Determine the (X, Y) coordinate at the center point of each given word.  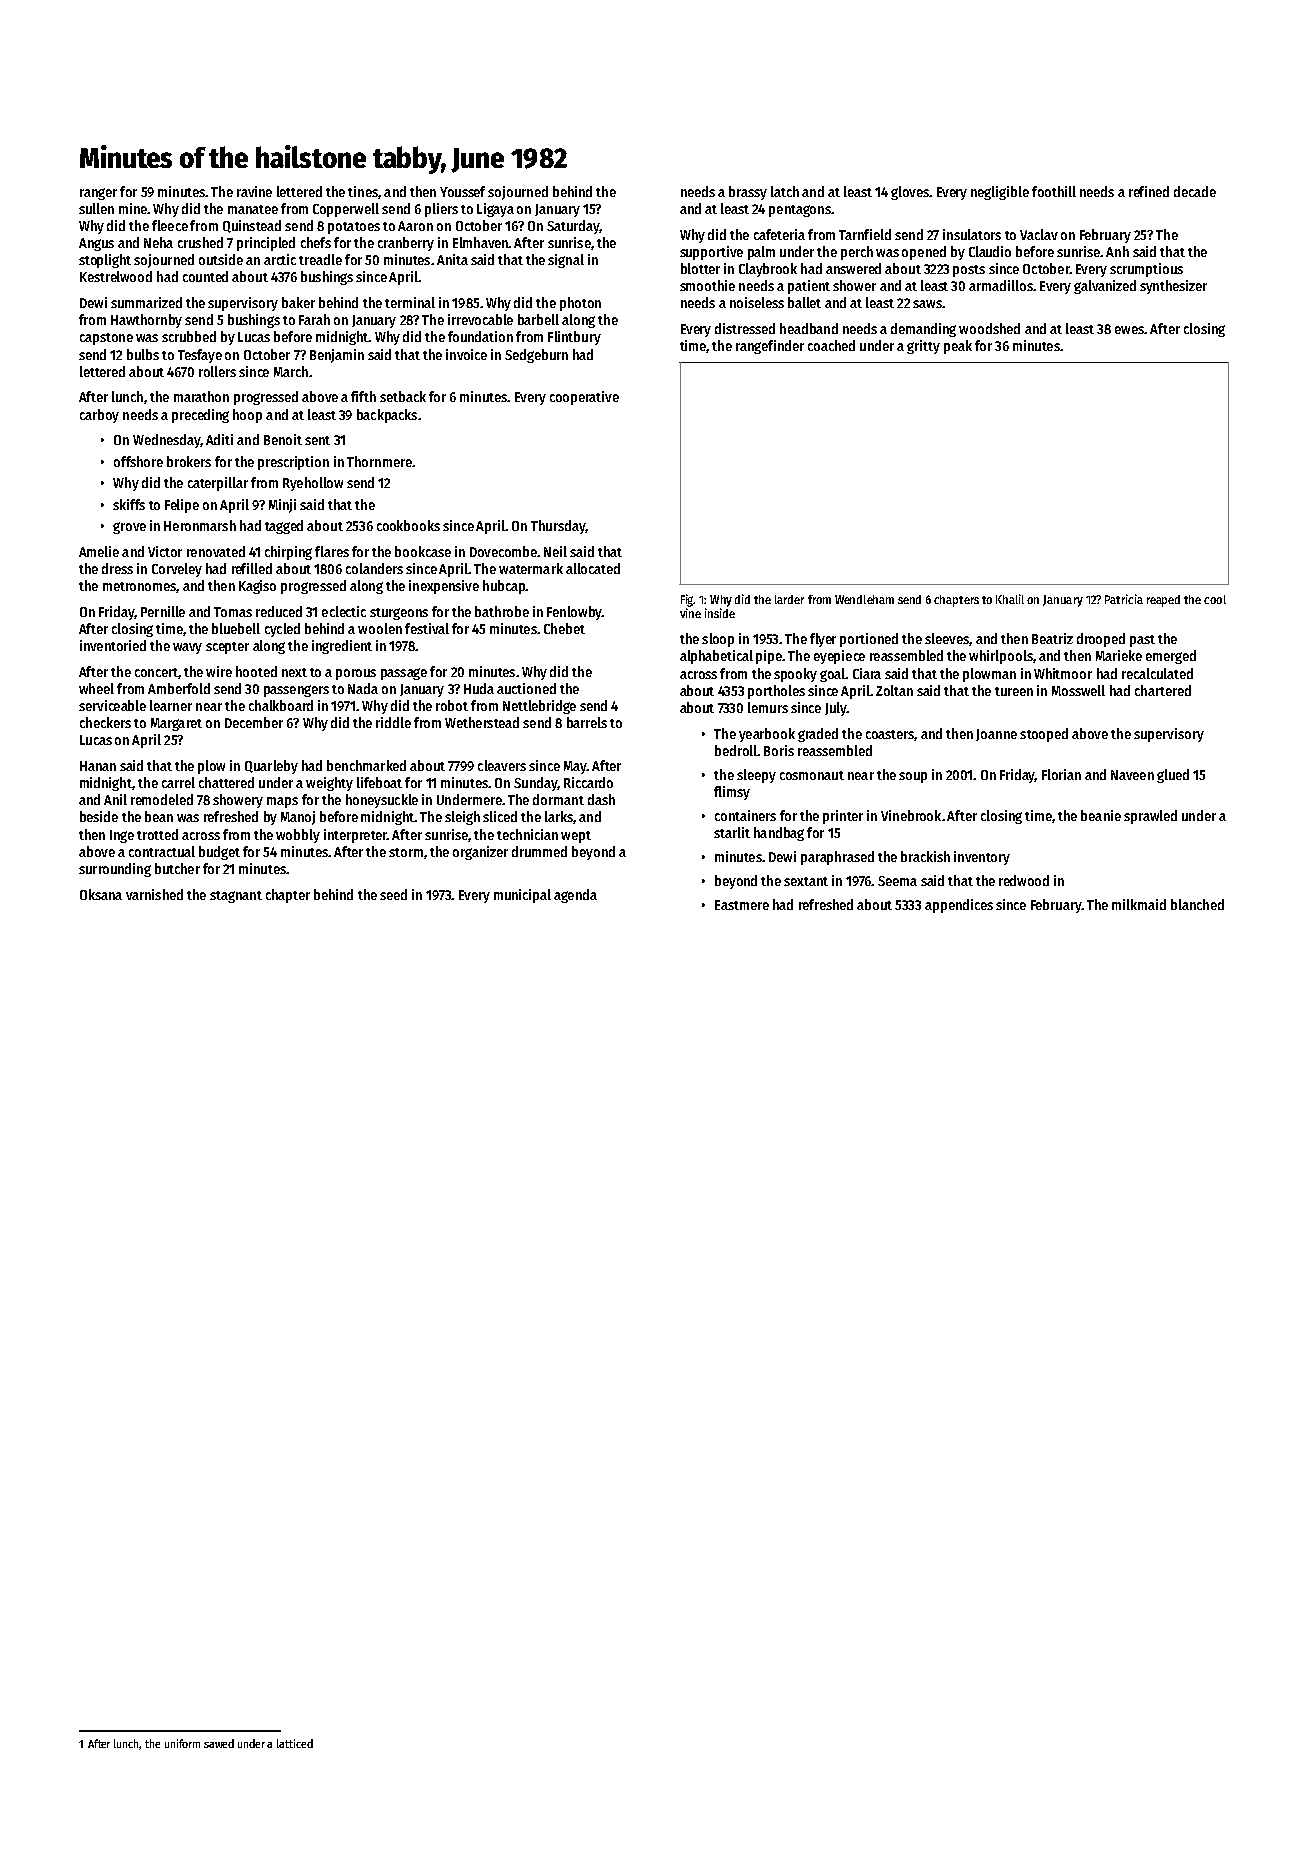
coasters (890, 734)
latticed (295, 1743)
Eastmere (742, 905)
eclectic (344, 611)
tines (363, 191)
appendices (959, 906)
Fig (687, 600)
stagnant (236, 897)
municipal (522, 896)
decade (1195, 191)
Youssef (462, 191)
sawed (219, 1743)
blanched (1197, 904)
